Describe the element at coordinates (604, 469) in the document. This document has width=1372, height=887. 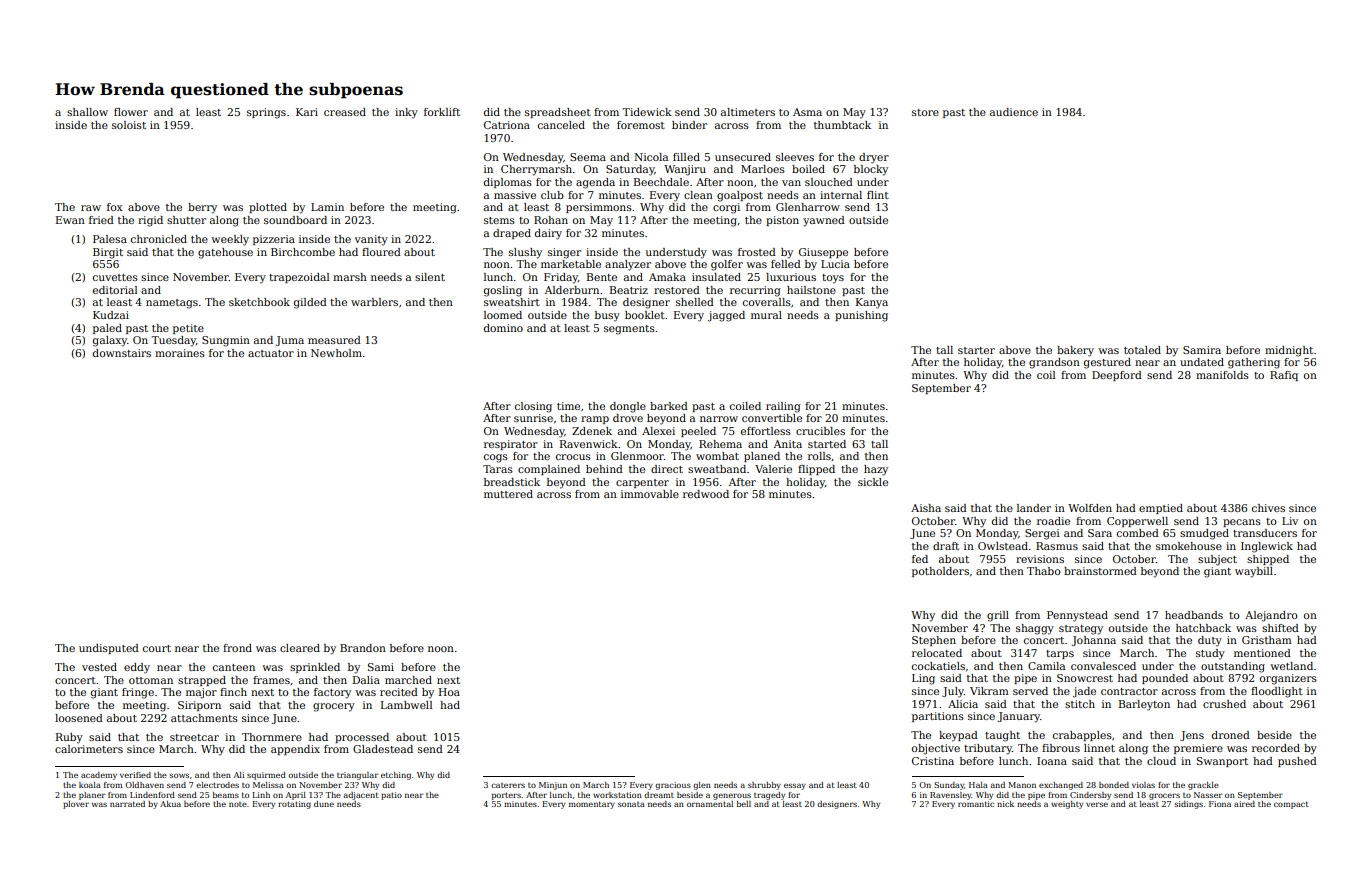
I see `behind` at that location.
